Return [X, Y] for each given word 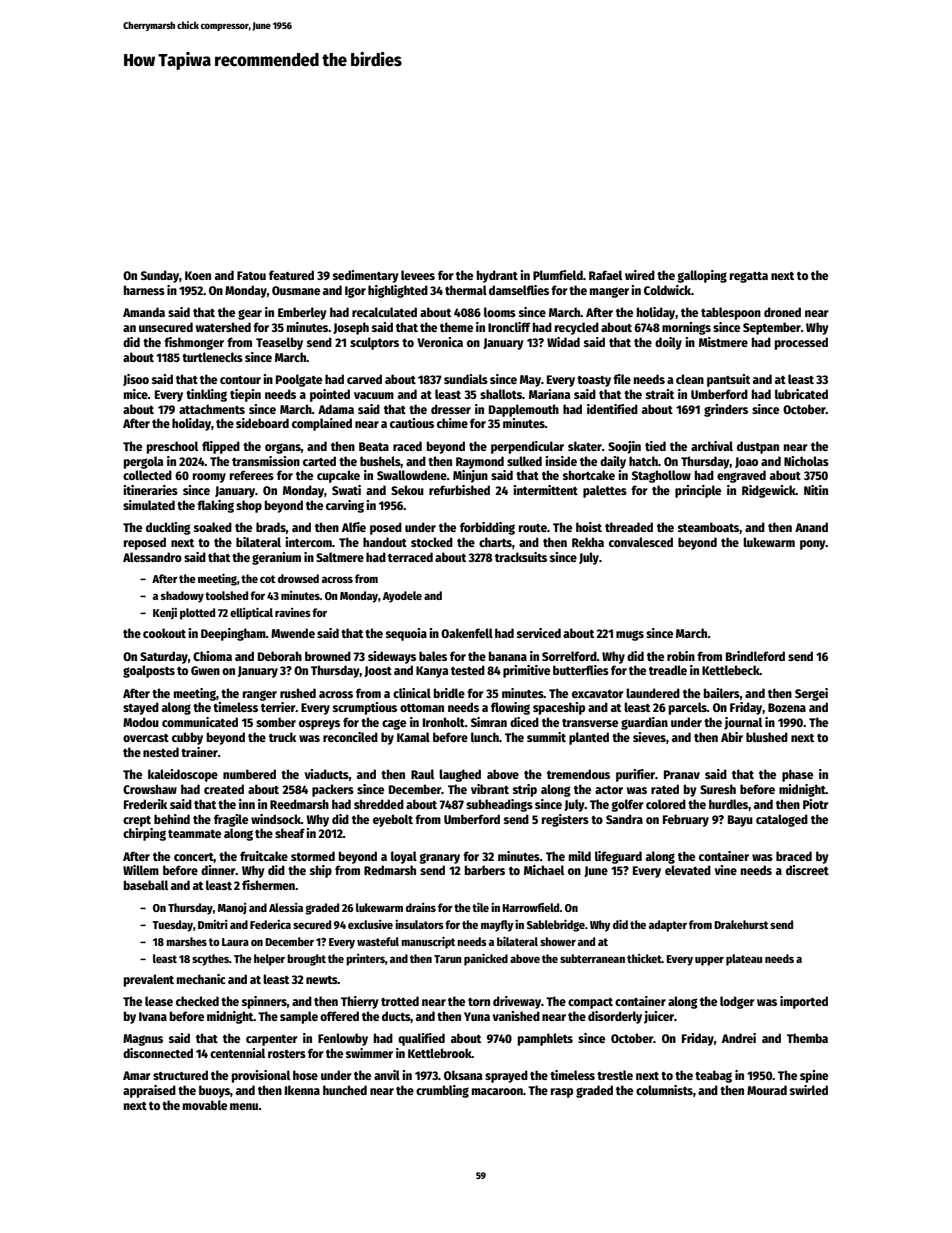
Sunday [160, 276]
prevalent [149, 980]
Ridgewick [769, 491]
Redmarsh [390, 870]
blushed [767, 737]
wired [640, 275]
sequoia [406, 634]
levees [418, 275]
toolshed [226, 595]
